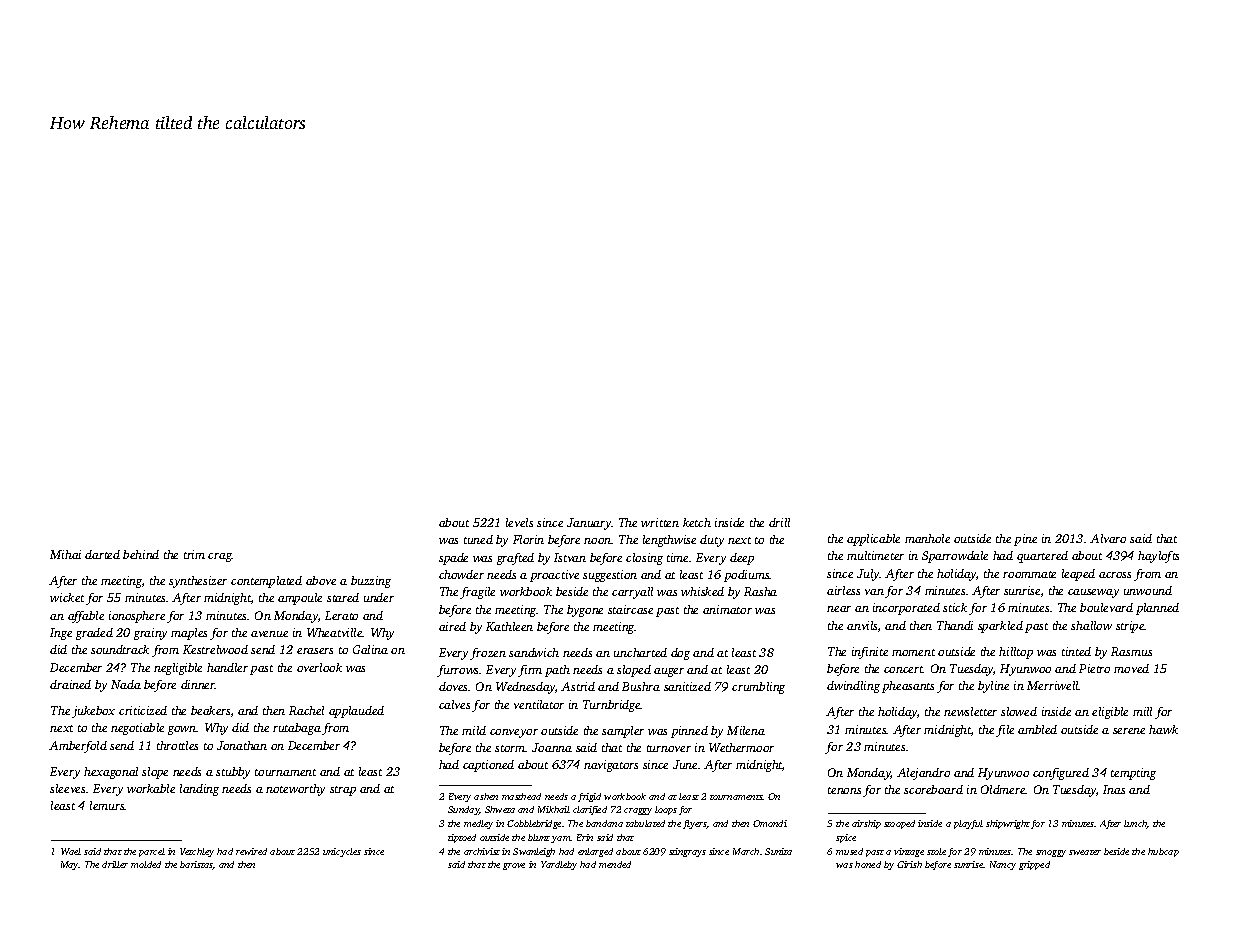 This screenshot has width=1233, height=952. Describe the element at coordinates (1025, 540) in the screenshot. I see `pine` at that location.
